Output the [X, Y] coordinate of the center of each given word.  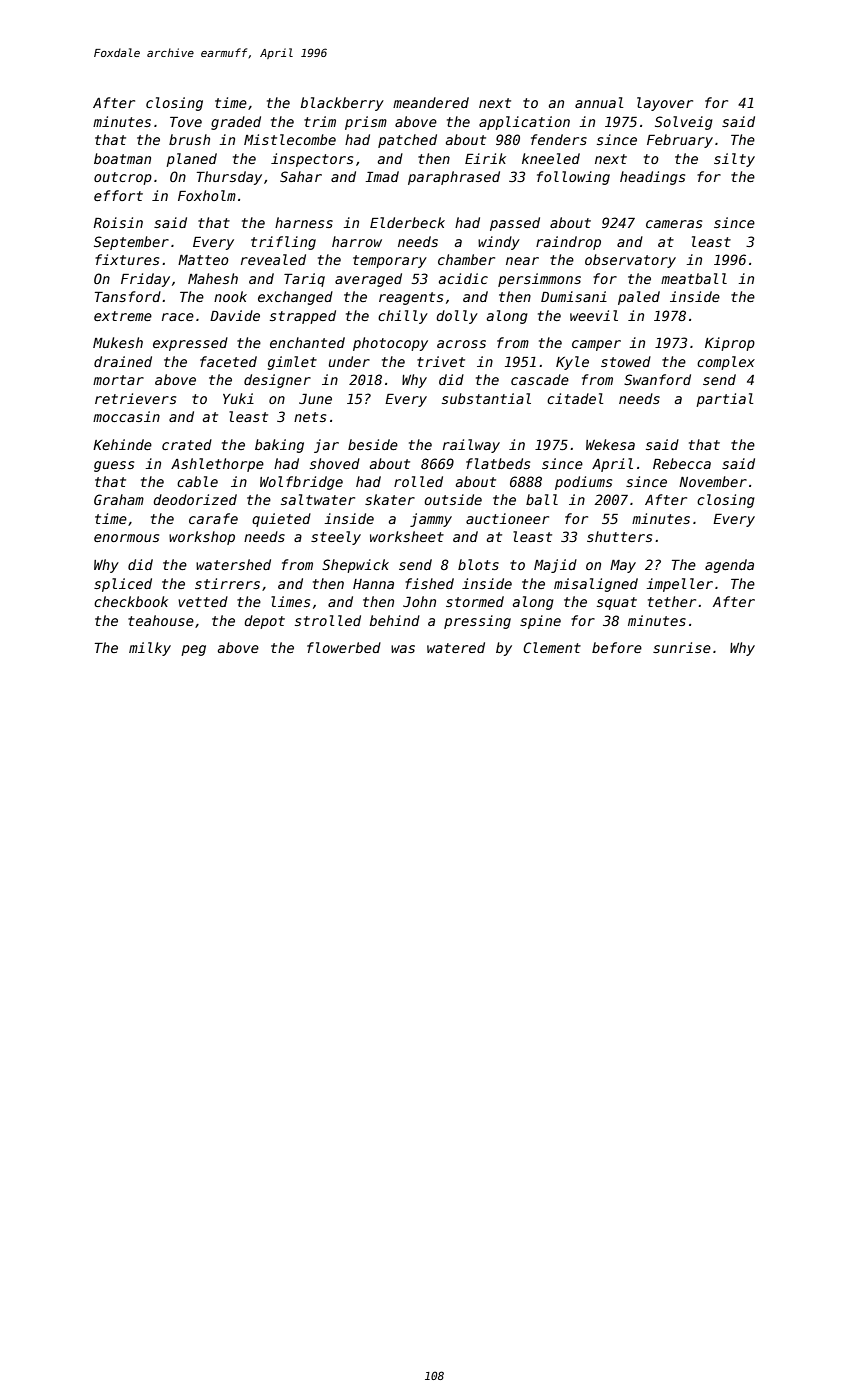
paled [639, 298]
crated [187, 444]
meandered [431, 102]
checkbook [131, 601]
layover [665, 104]
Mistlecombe [290, 139]
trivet [441, 361]
